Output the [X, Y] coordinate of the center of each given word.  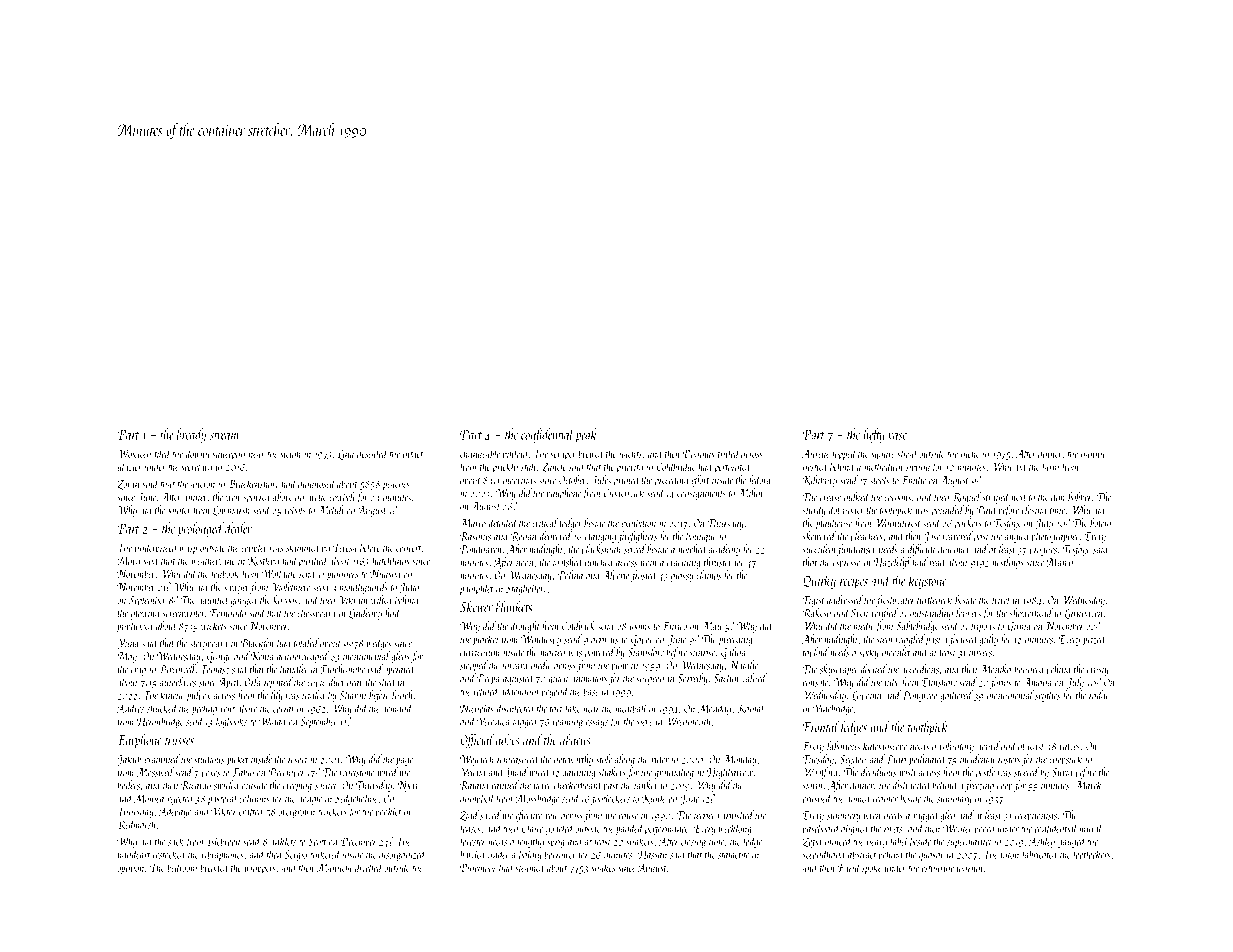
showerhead [1031, 613]
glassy [682, 576]
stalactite [733, 854]
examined [162, 759]
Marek [1088, 785]
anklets [283, 841]
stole [604, 759]
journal [969, 869]
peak [585, 435]
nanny [1092, 456]
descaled [372, 453]
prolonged [200, 529]
